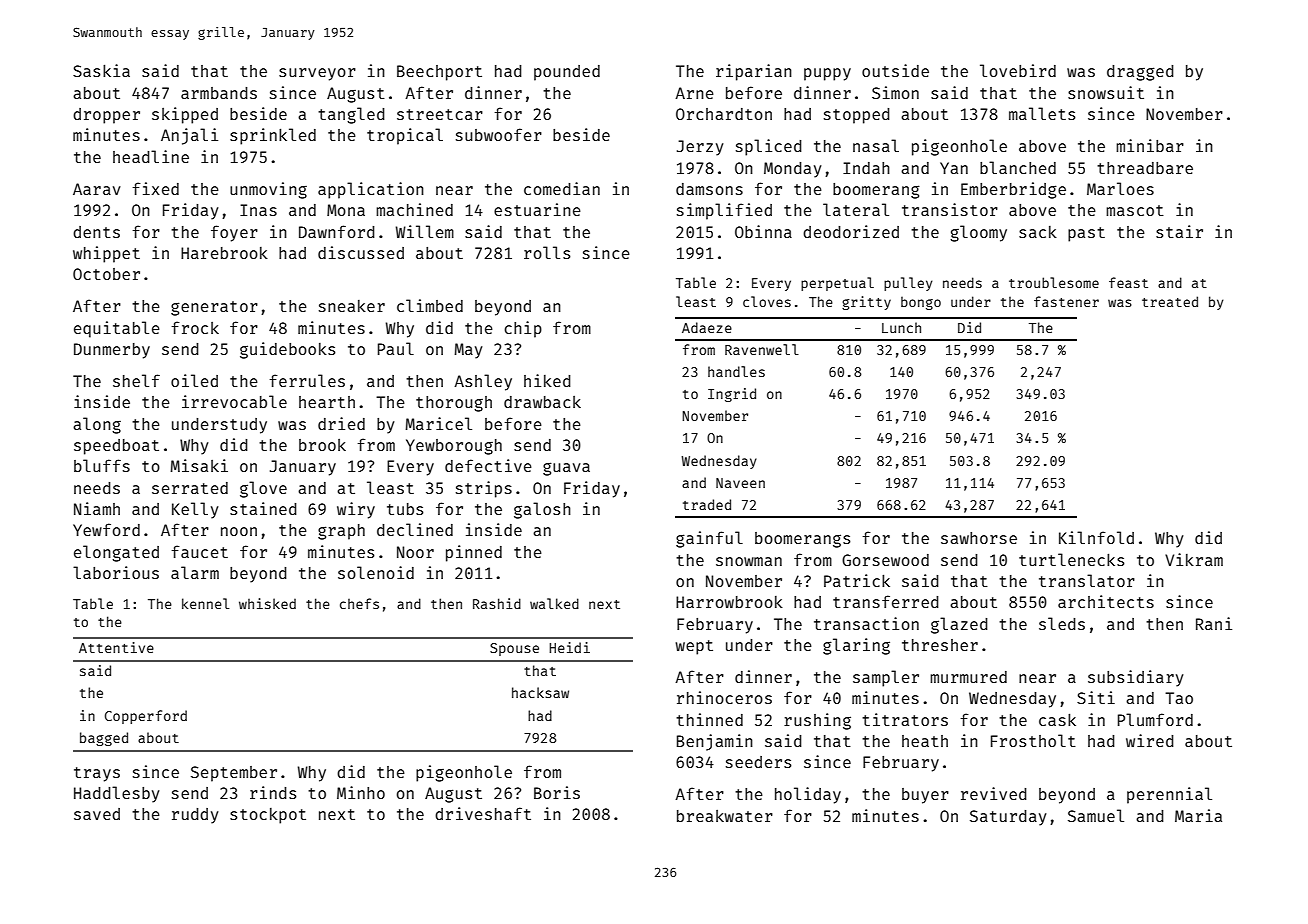 The width and height of the document is (1308, 924). What do you see at coordinates (1013, 190) in the document?
I see `Emberbridge` at bounding box center [1013, 190].
